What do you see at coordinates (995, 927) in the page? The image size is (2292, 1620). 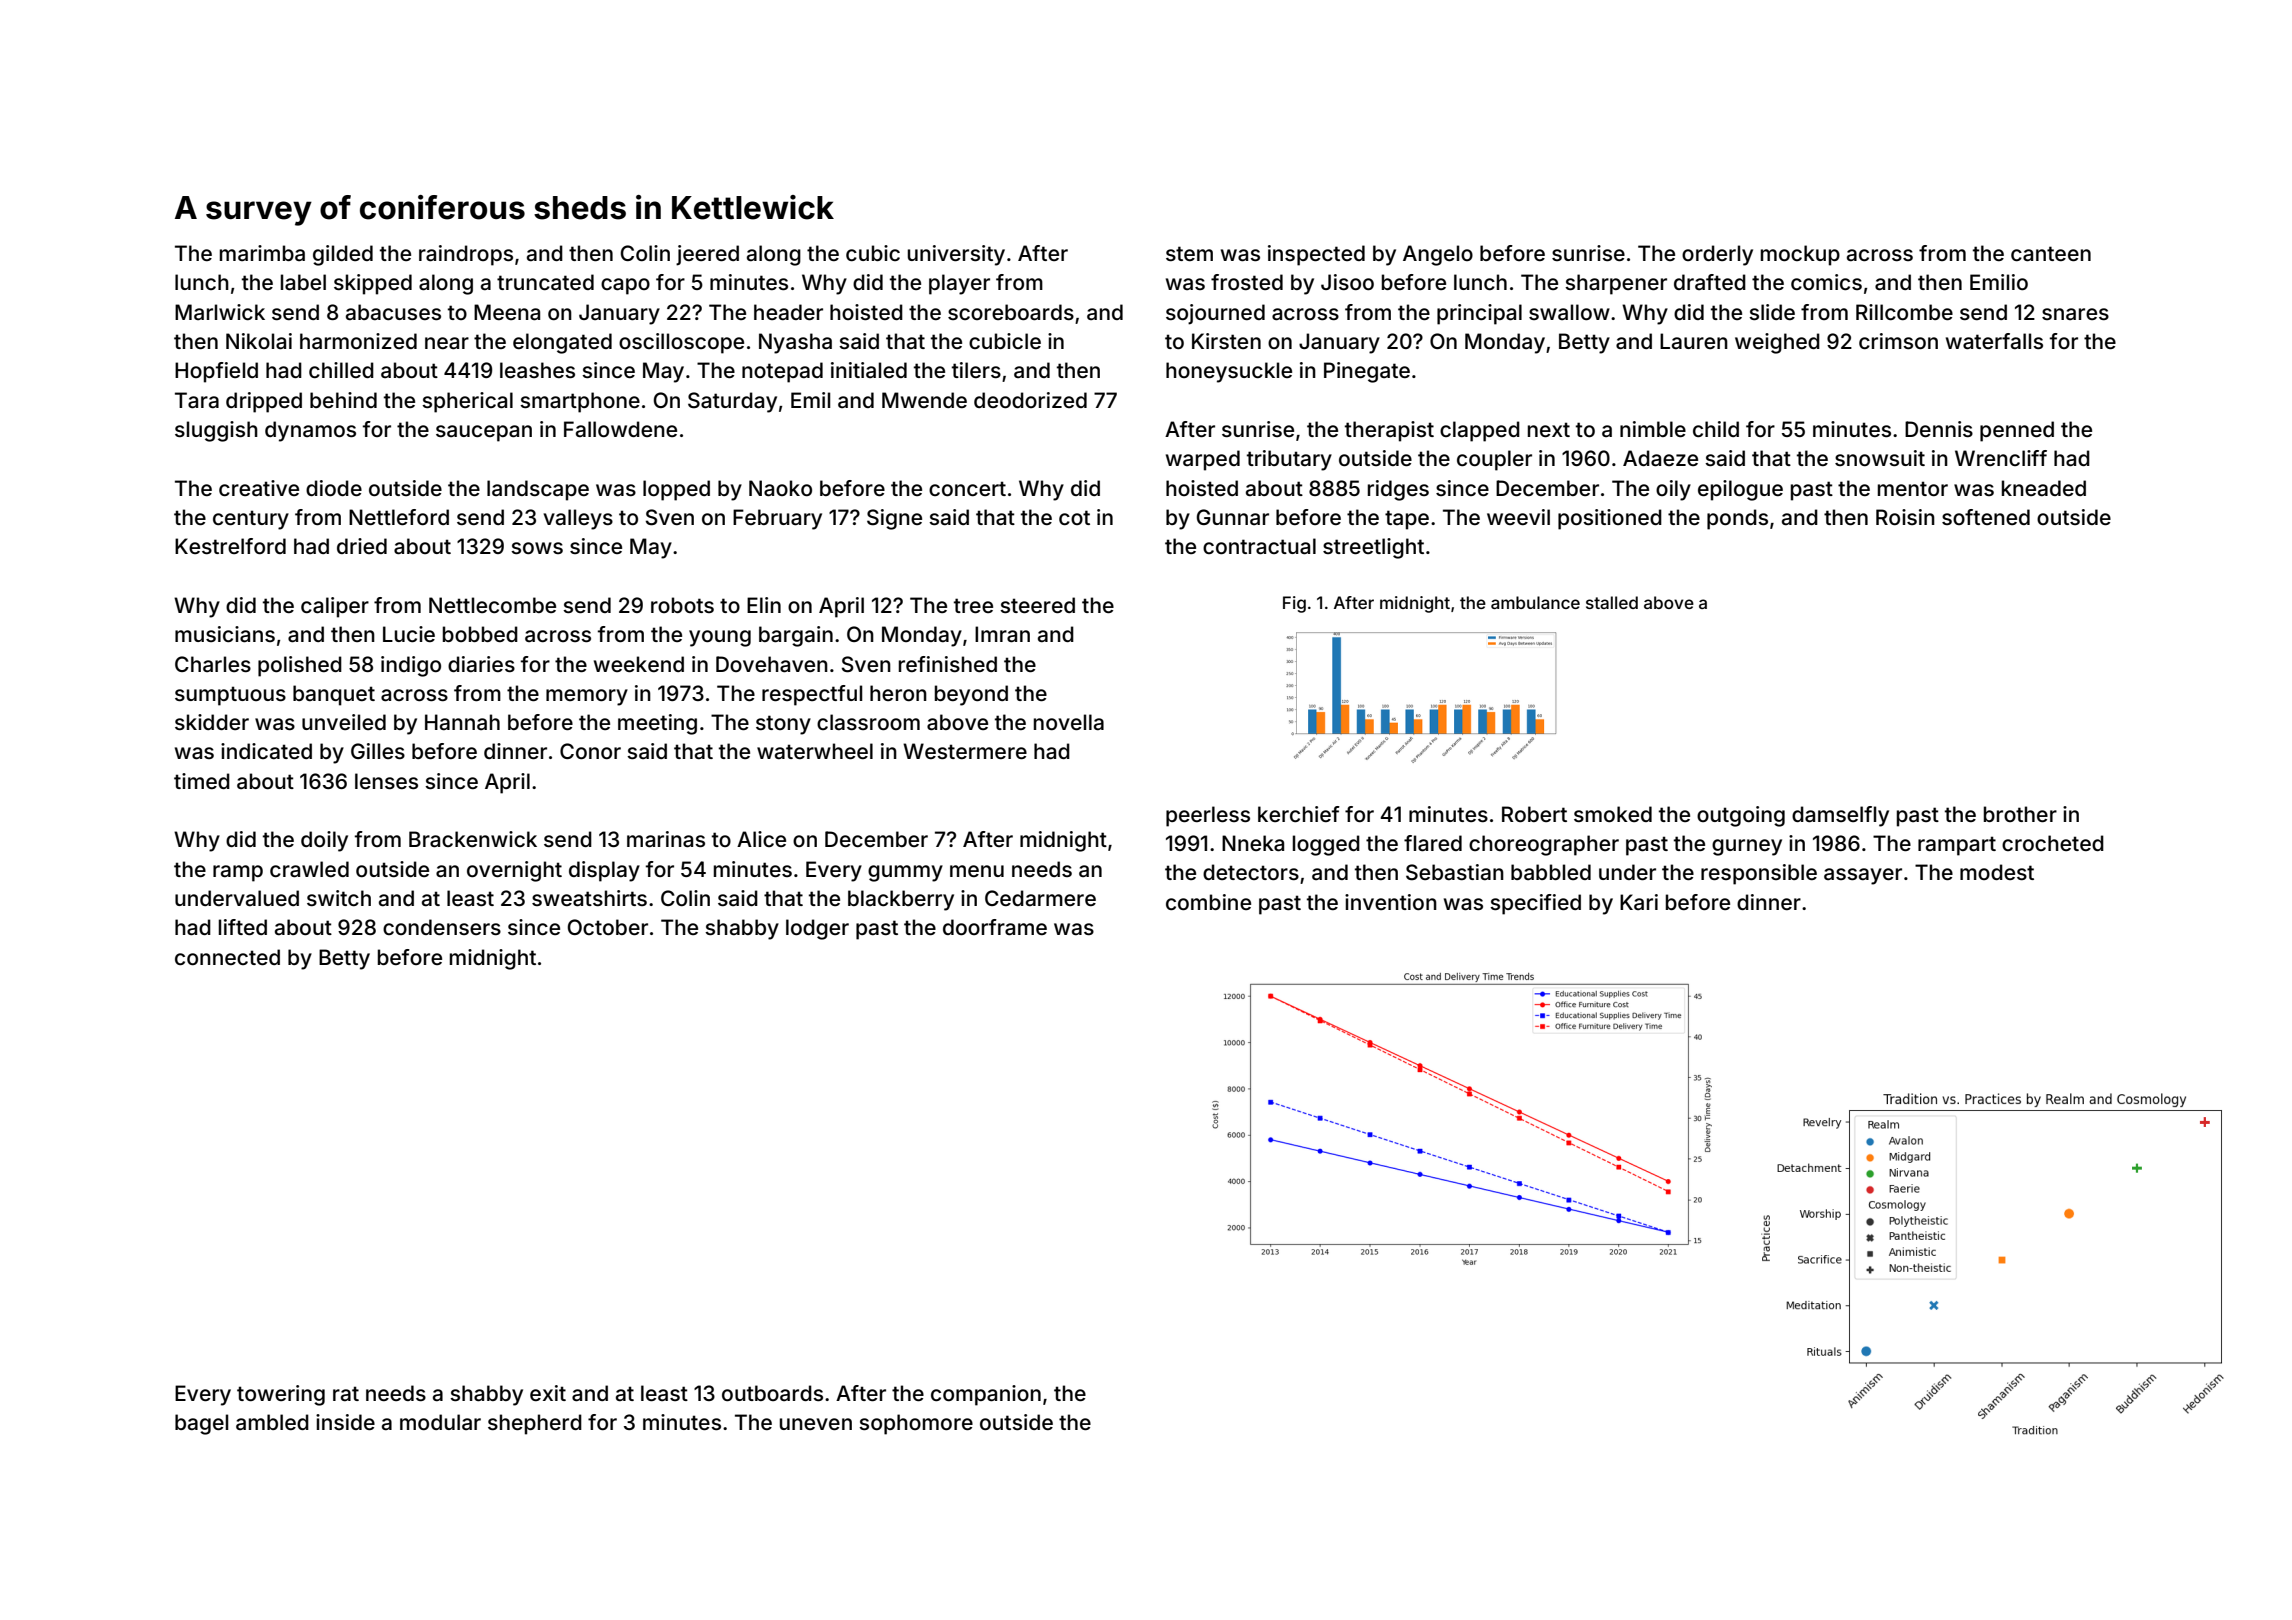 I see `doorframe` at bounding box center [995, 927].
